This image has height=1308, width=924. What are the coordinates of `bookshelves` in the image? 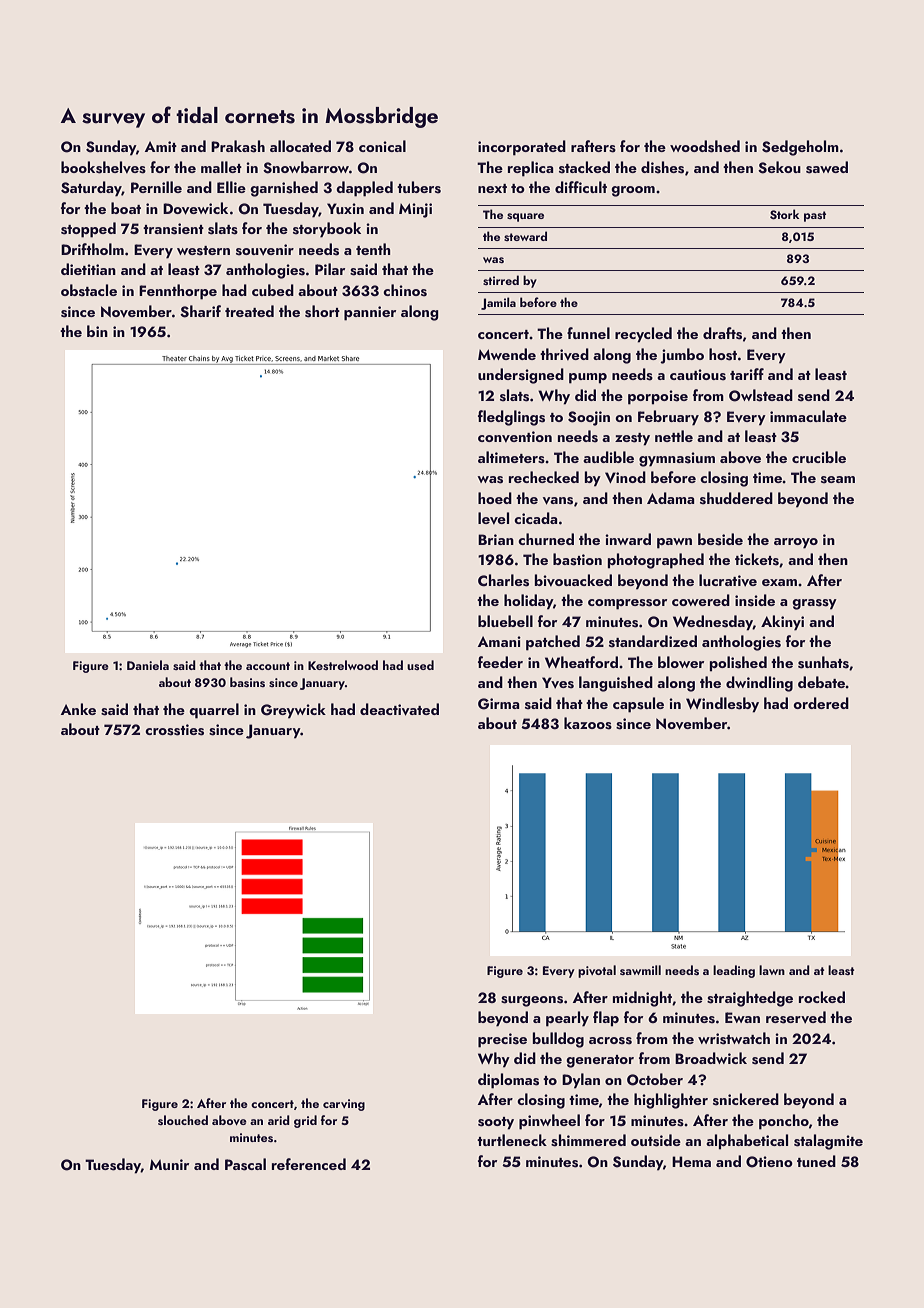 It's located at (103, 167).
